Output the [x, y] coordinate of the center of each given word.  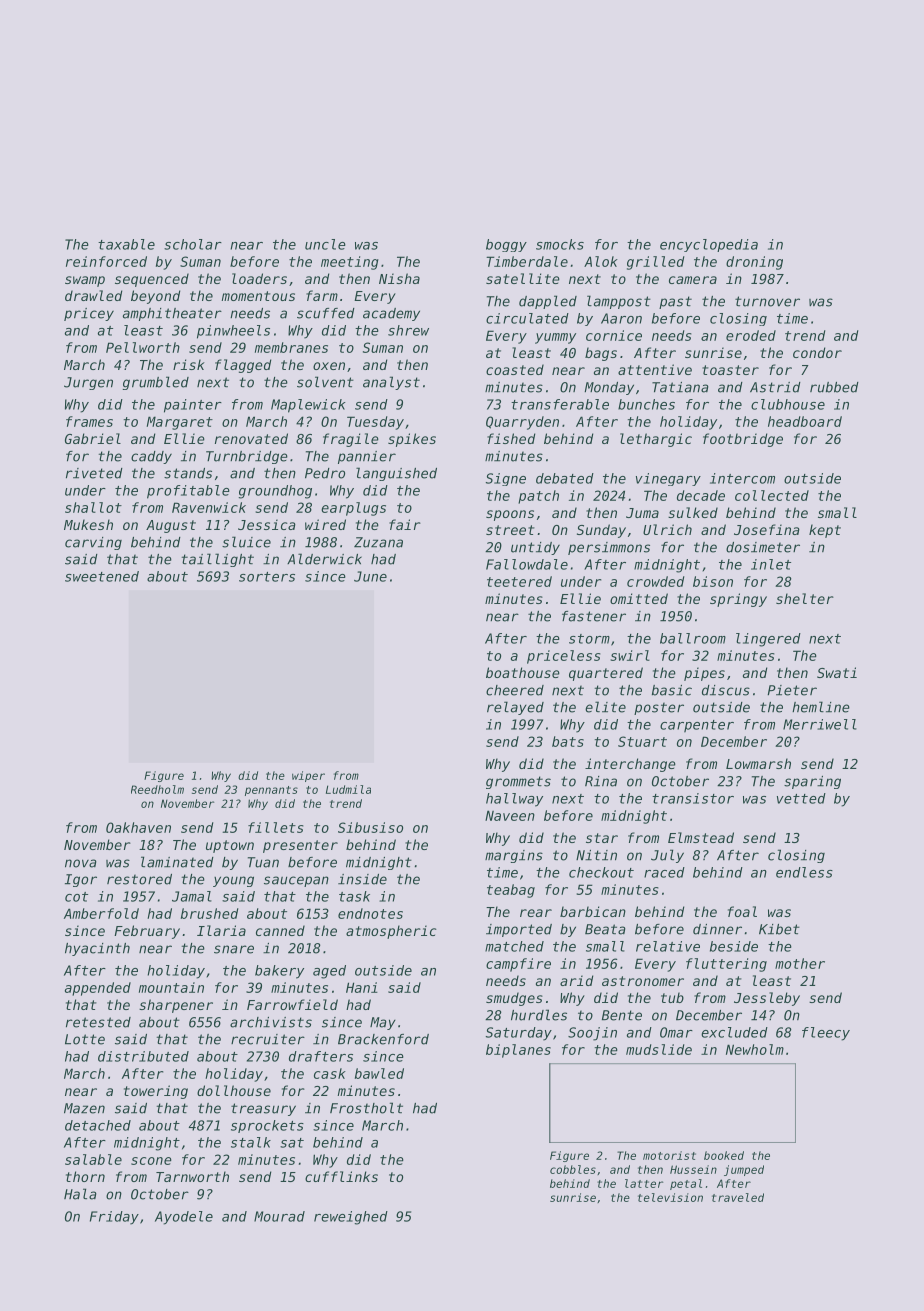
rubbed [834, 387]
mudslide [659, 1049]
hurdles [539, 1015]
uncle [325, 244]
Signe [506, 479]
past [675, 302]
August [171, 526]
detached [98, 1125]
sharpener [176, 1006]
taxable [126, 244]
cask [330, 1073]
